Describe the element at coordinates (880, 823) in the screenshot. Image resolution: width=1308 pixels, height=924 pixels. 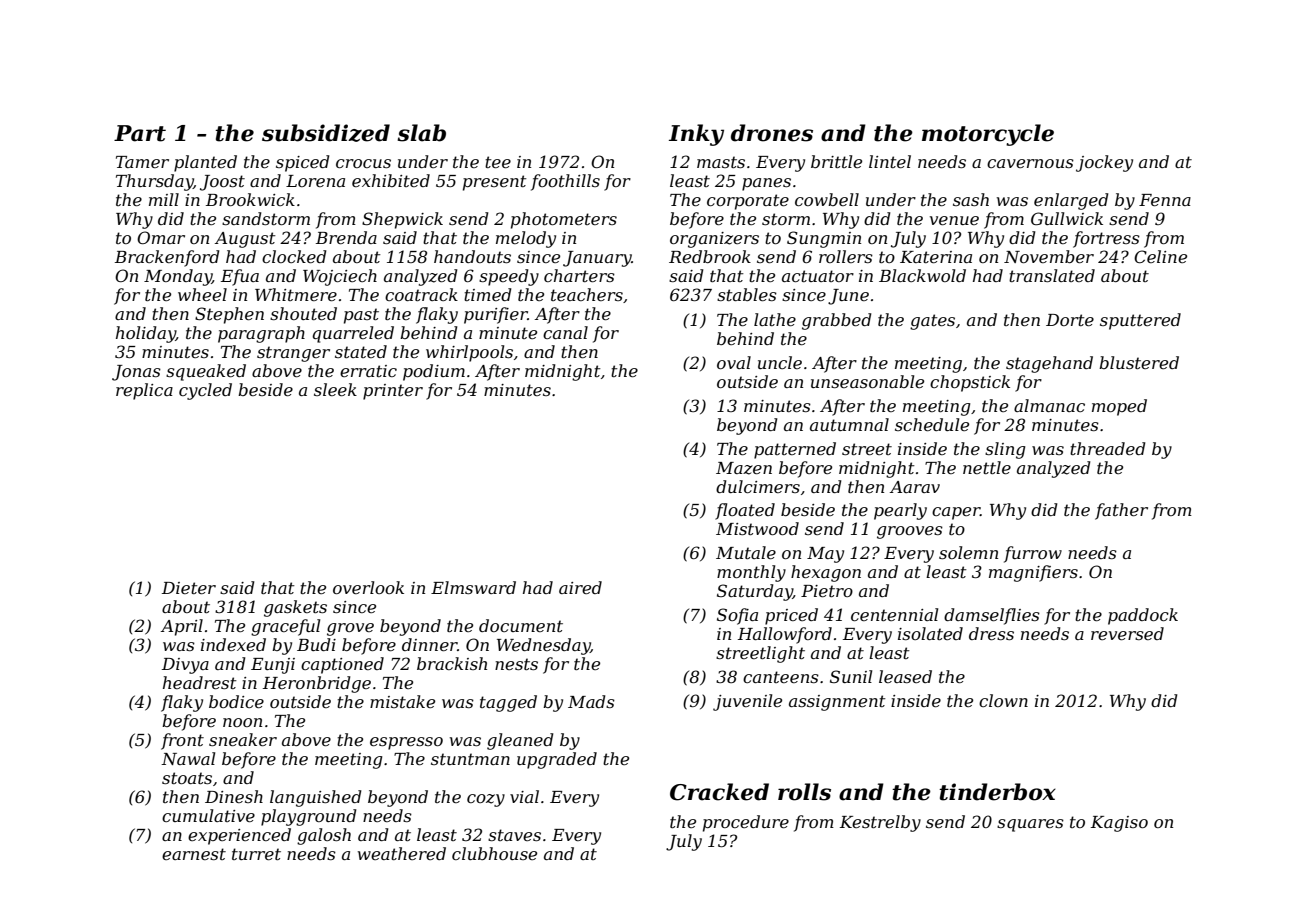
I see `Kestrelby` at that location.
